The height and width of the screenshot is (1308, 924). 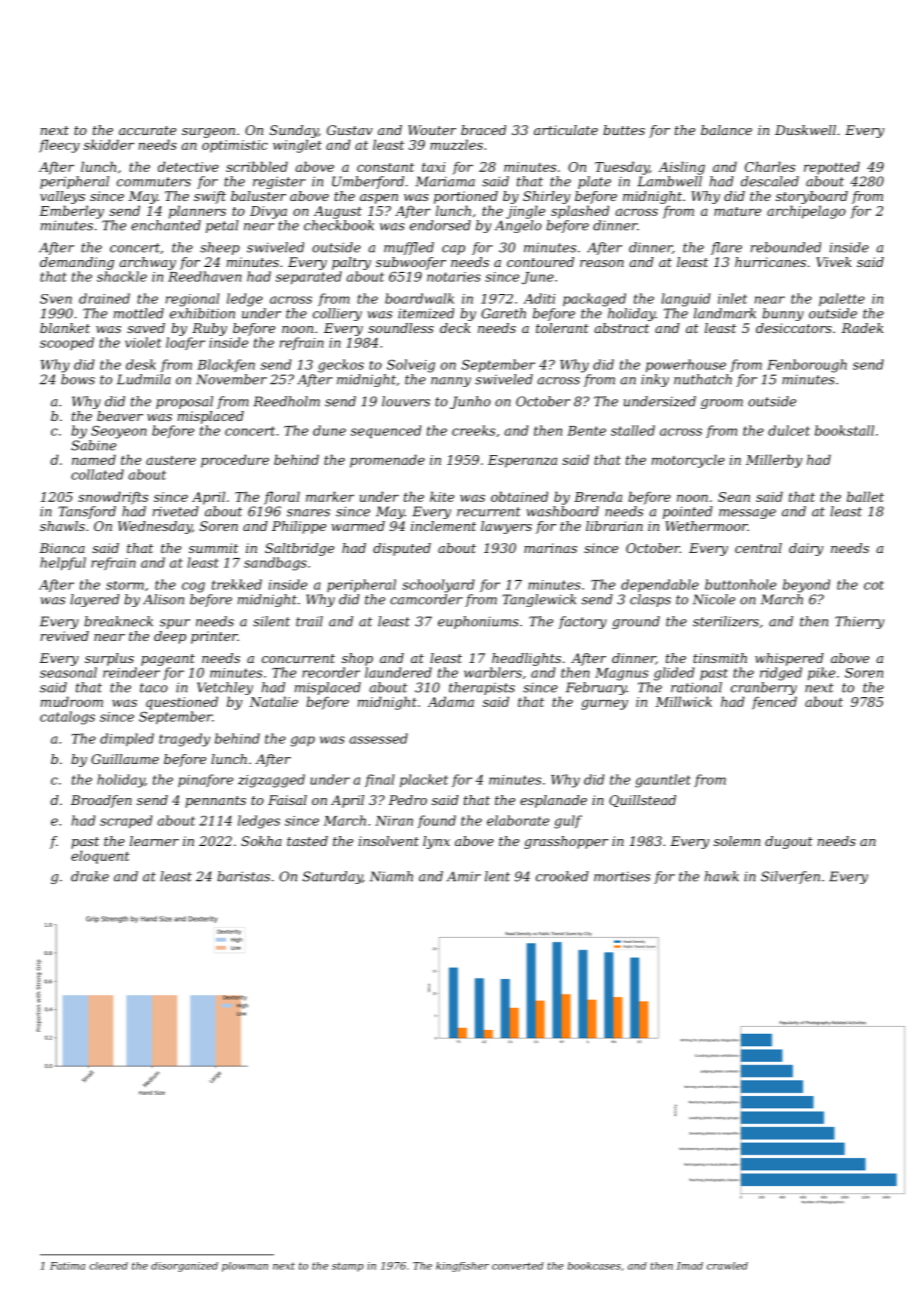 What do you see at coordinates (726, 130) in the screenshot?
I see `balance` at bounding box center [726, 130].
